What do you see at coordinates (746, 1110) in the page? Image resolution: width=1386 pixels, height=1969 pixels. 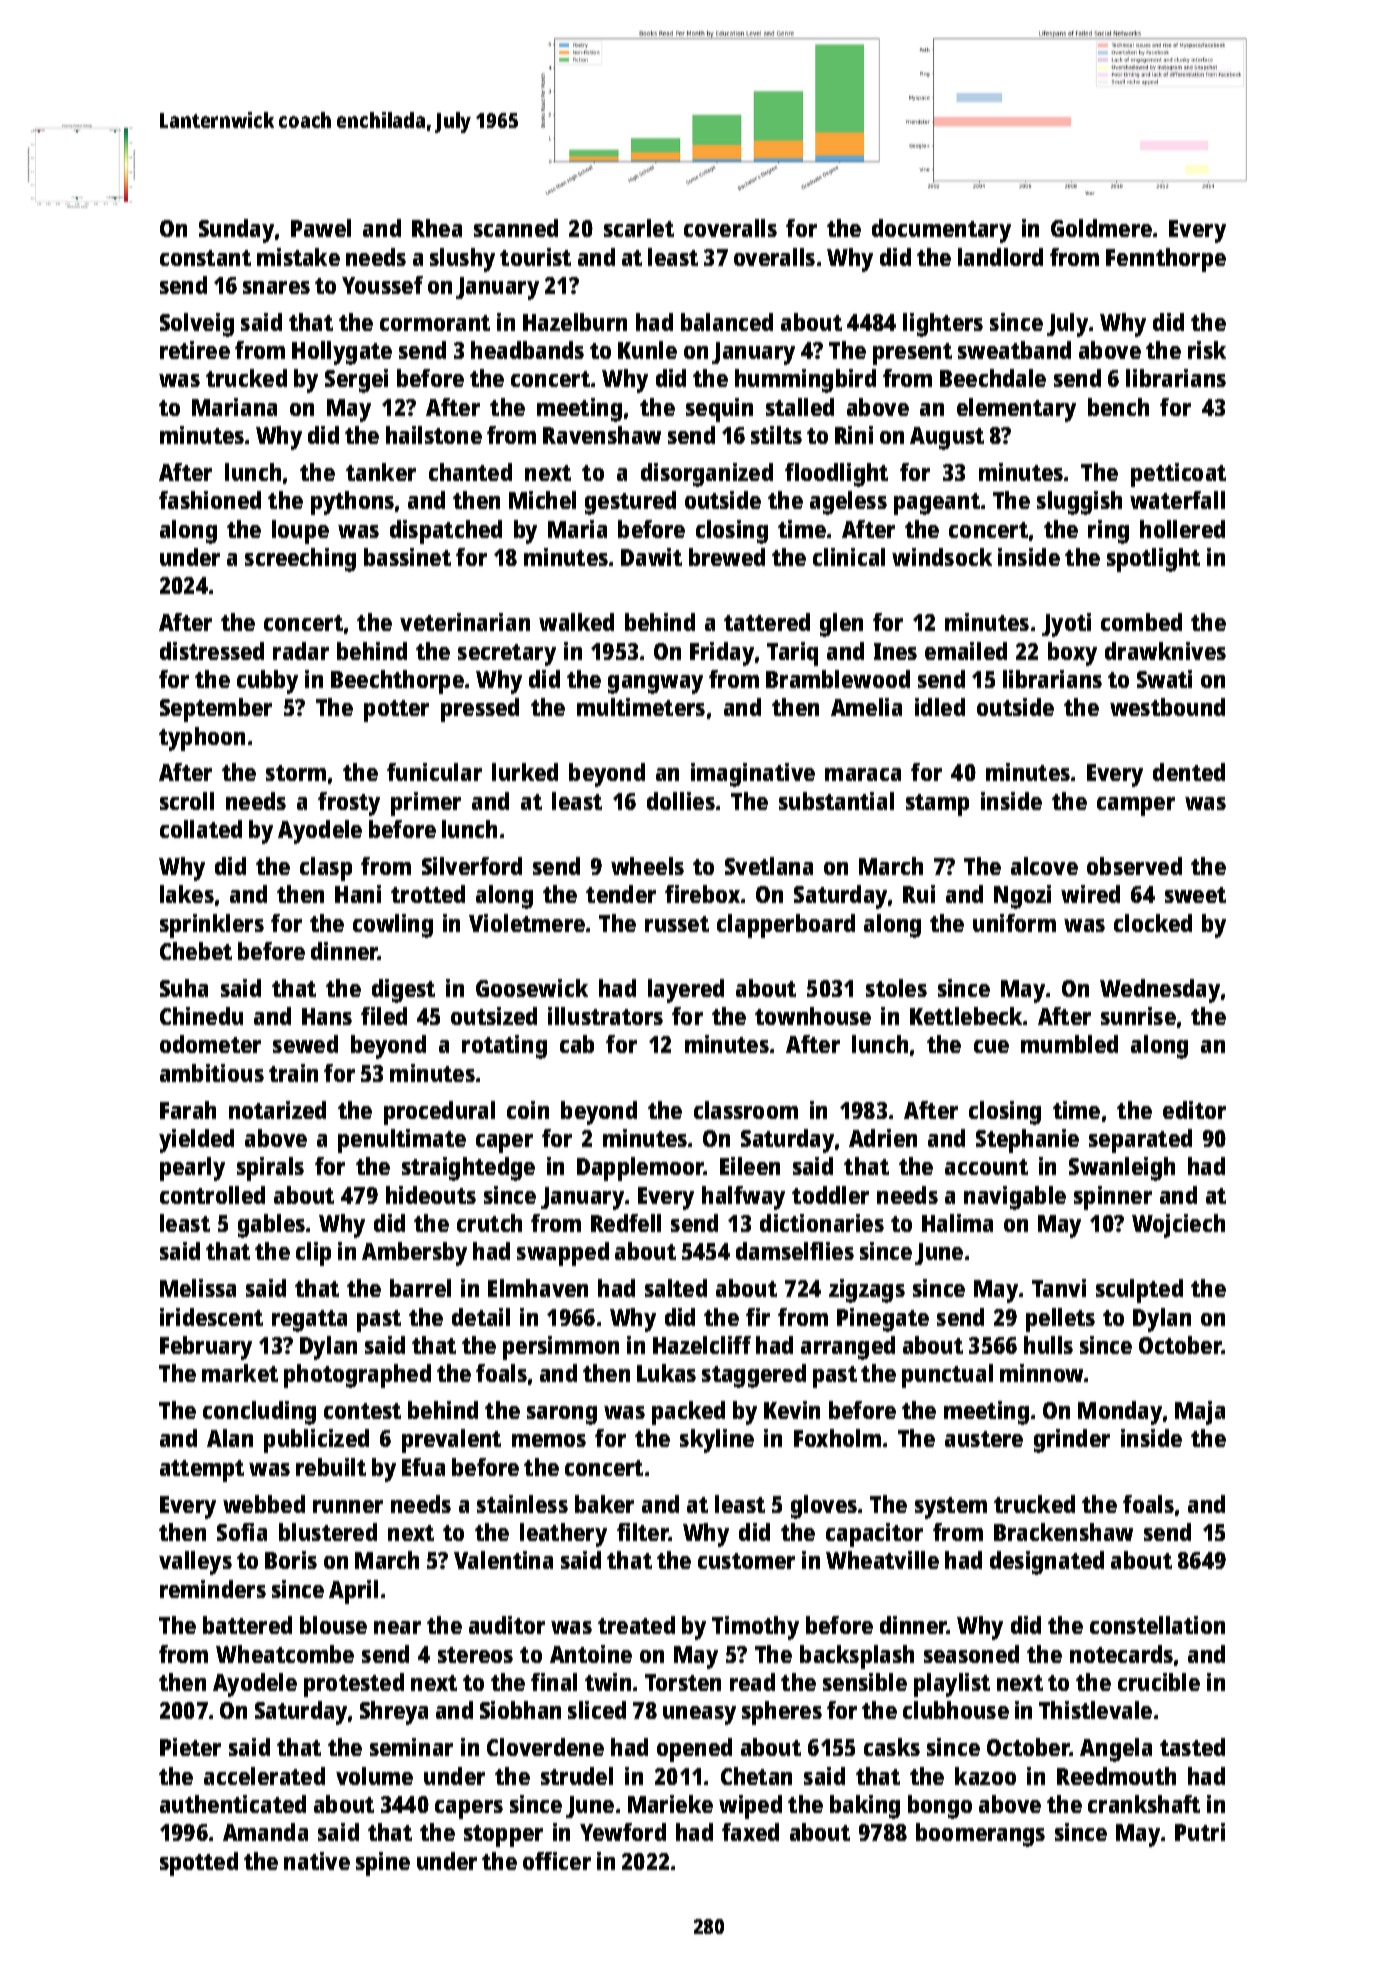 I see `classroom` at bounding box center [746, 1110].
